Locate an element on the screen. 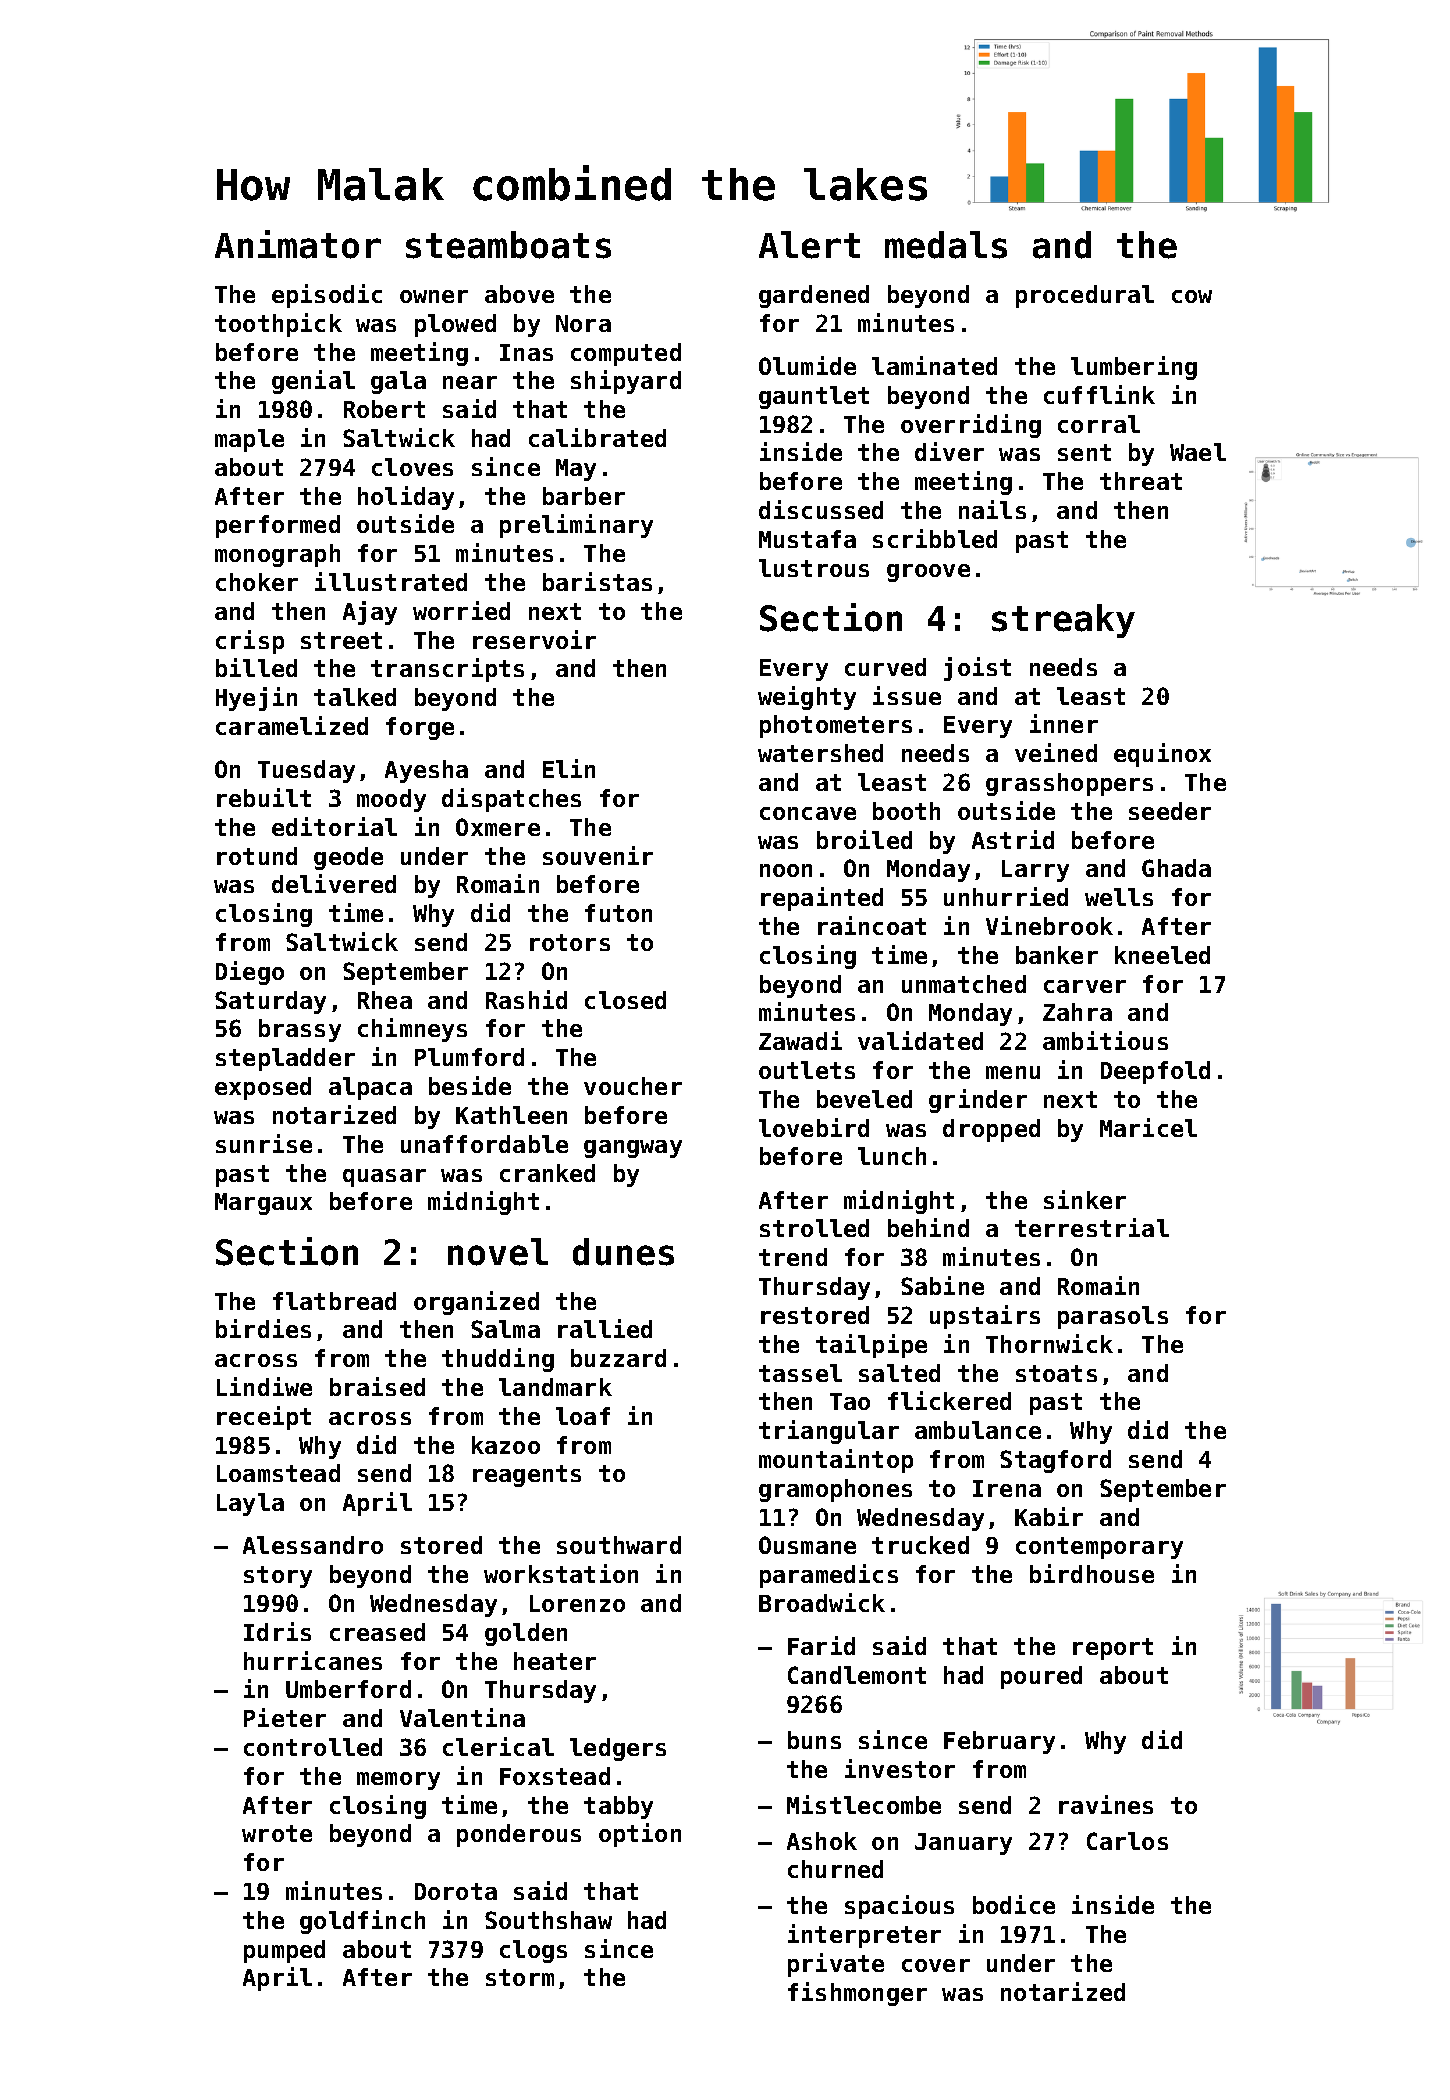  Wael is located at coordinates (1198, 452).
